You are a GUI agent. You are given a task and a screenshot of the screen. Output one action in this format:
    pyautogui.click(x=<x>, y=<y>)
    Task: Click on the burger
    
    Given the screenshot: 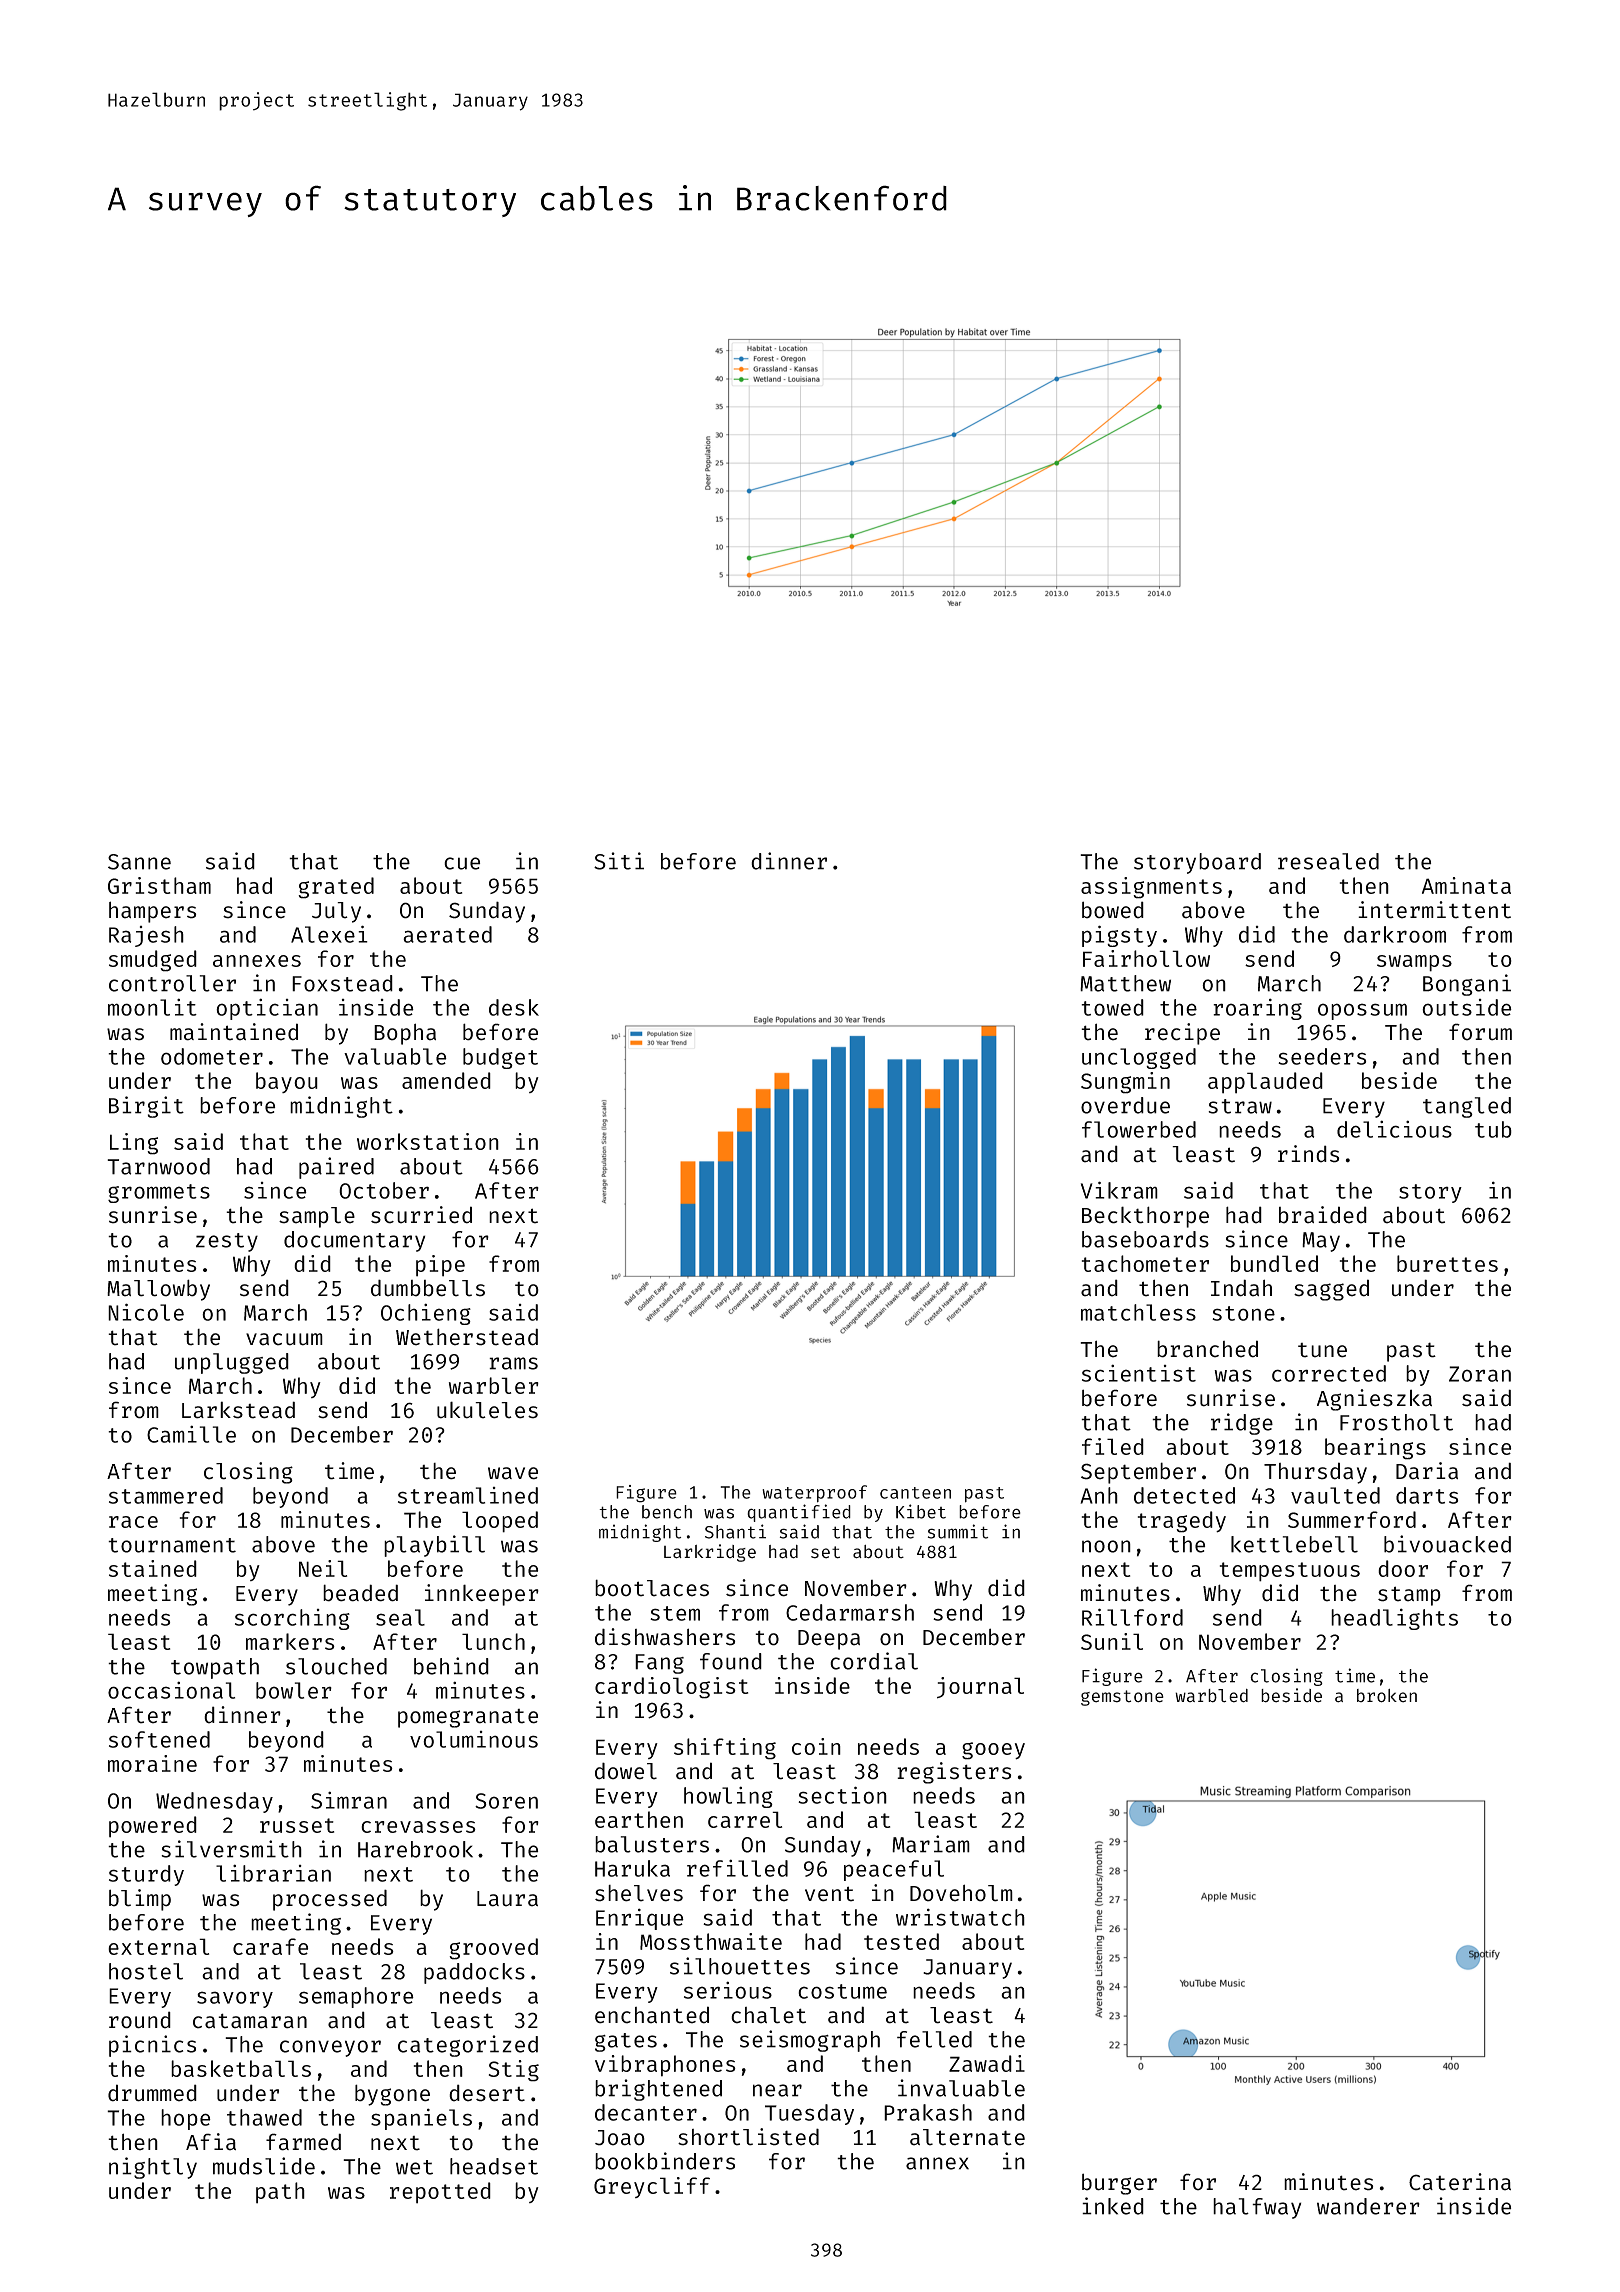 What is the action you would take?
    pyautogui.click(x=1119, y=2184)
